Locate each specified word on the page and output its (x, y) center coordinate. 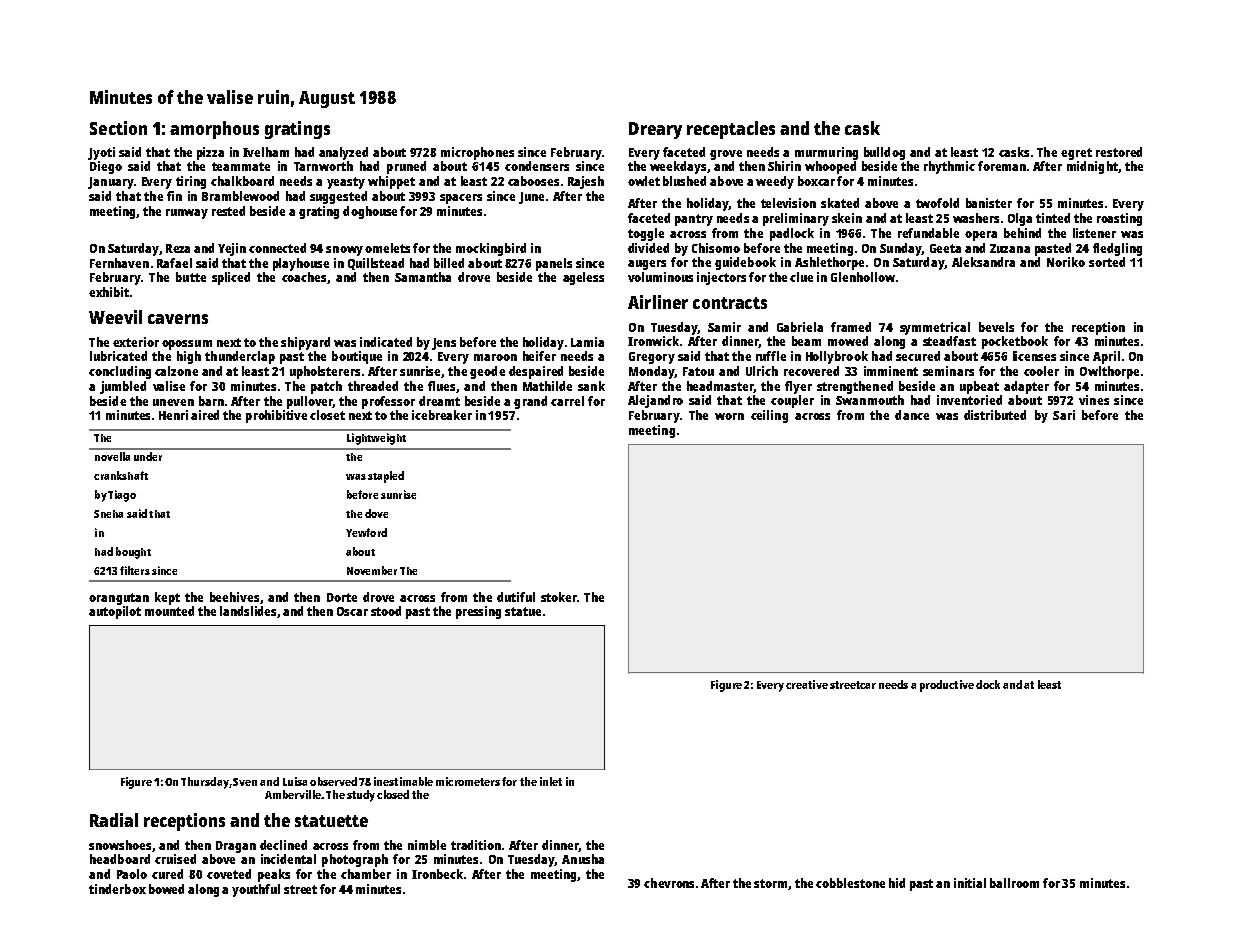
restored (1119, 152)
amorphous (214, 130)
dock (988, 684)
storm (771, 884)
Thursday (205, 783)
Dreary (655, 130)
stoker (559, 597)
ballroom (1014, 883)
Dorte (342, 597)
